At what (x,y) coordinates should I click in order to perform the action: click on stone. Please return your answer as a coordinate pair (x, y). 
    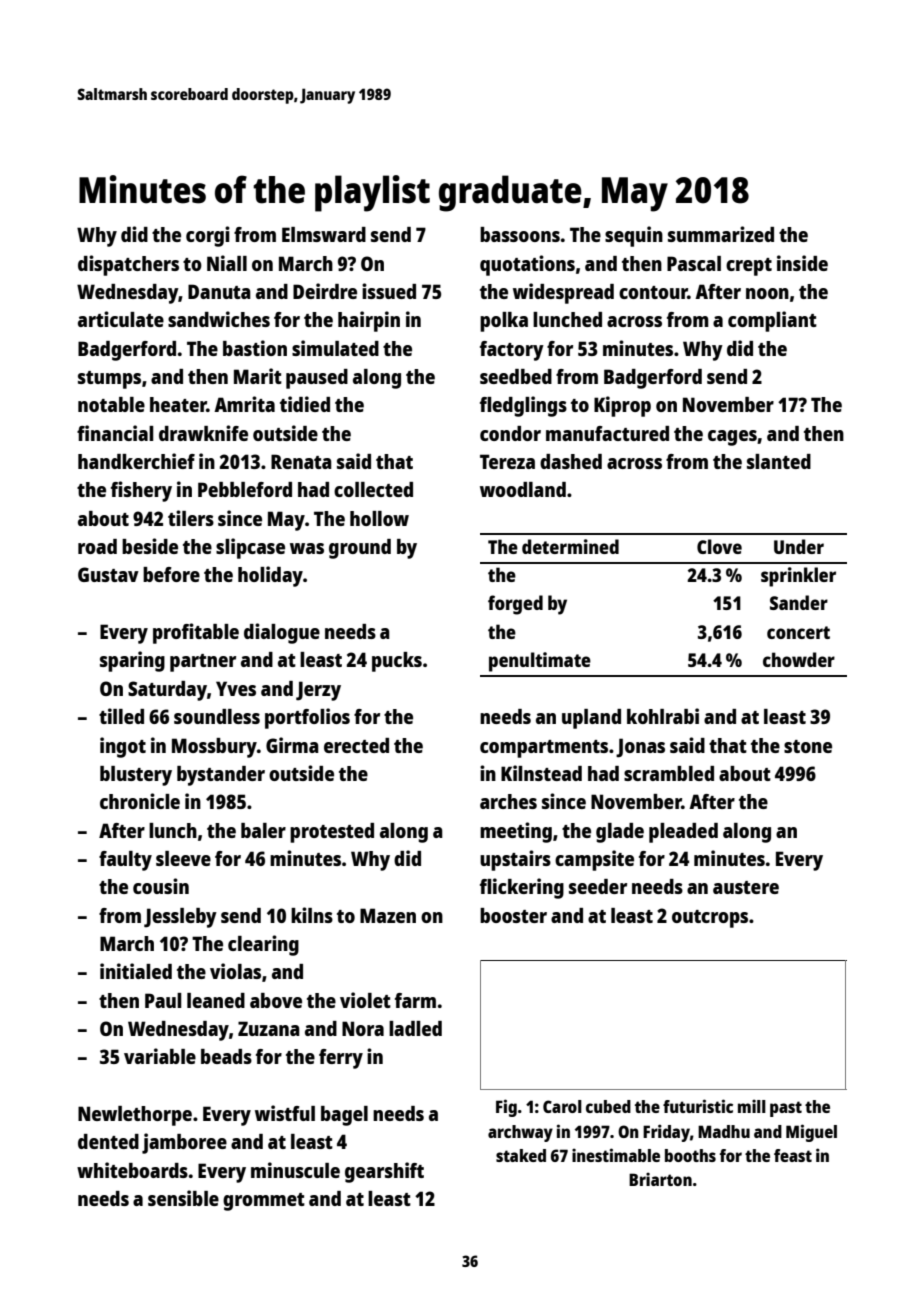
    Looking at the image, I should click on (808, 746).
